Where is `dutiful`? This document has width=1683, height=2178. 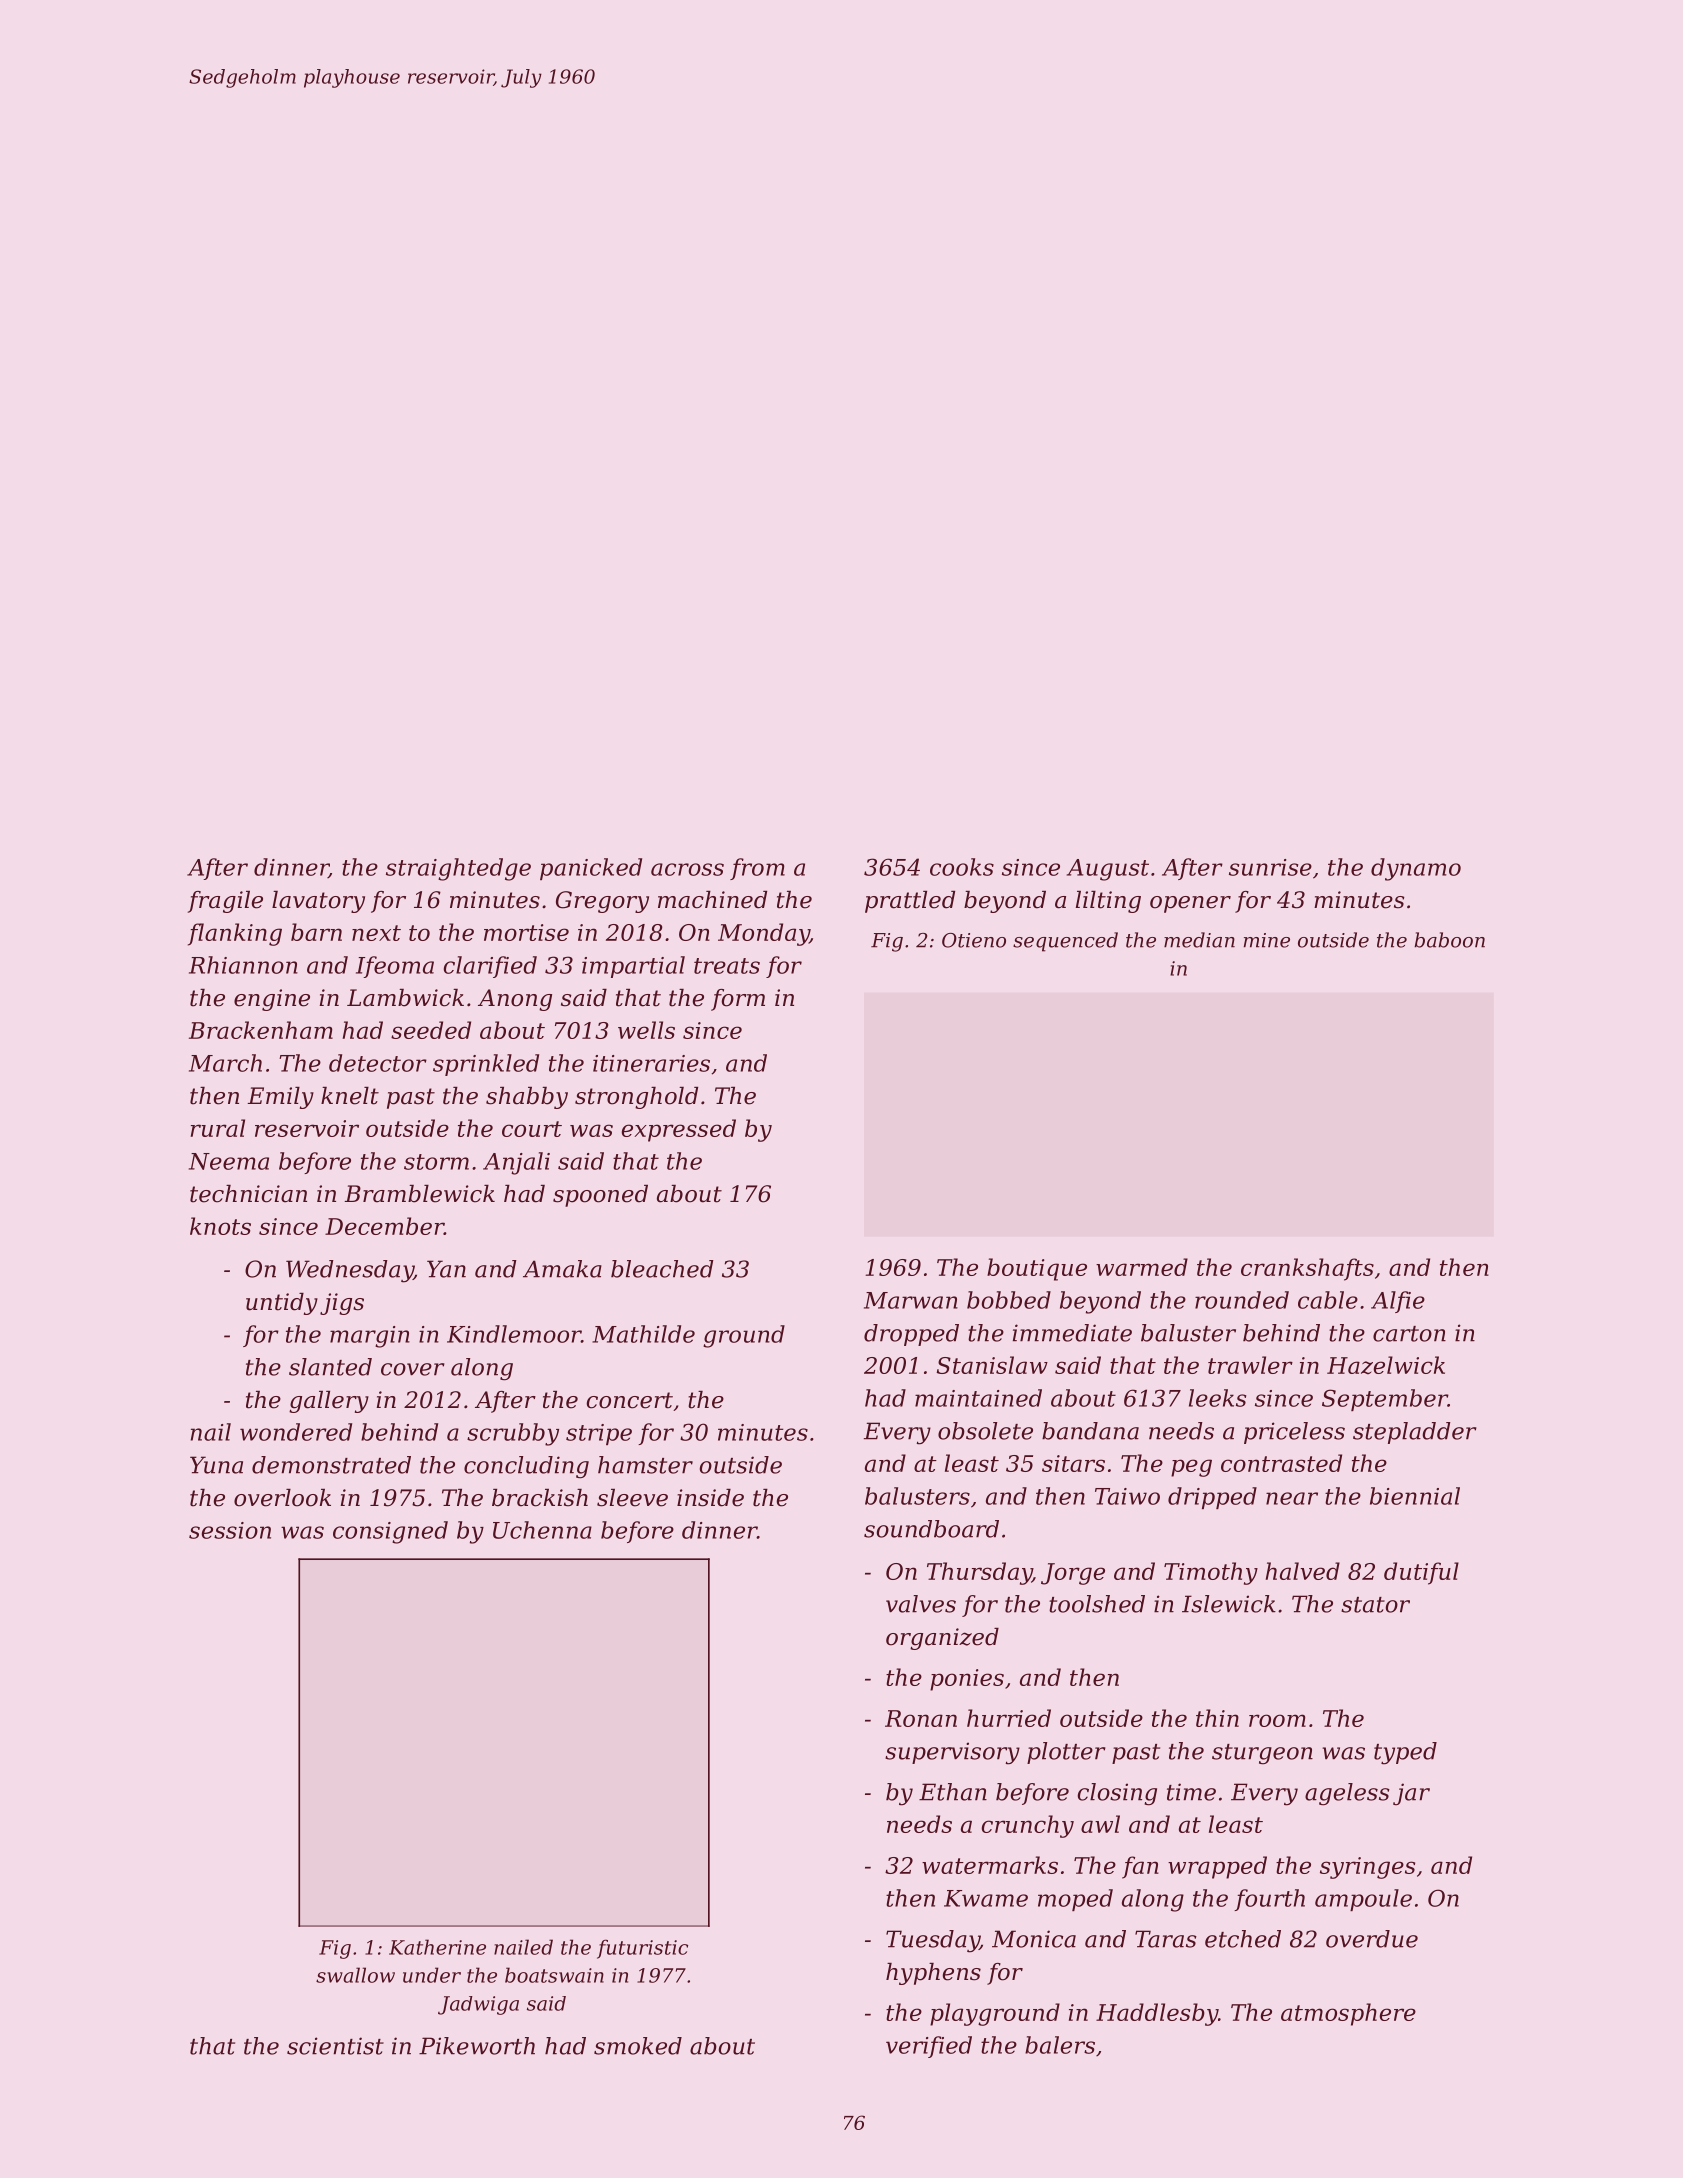 dutiful is located at coordinates (1421, 1573).
